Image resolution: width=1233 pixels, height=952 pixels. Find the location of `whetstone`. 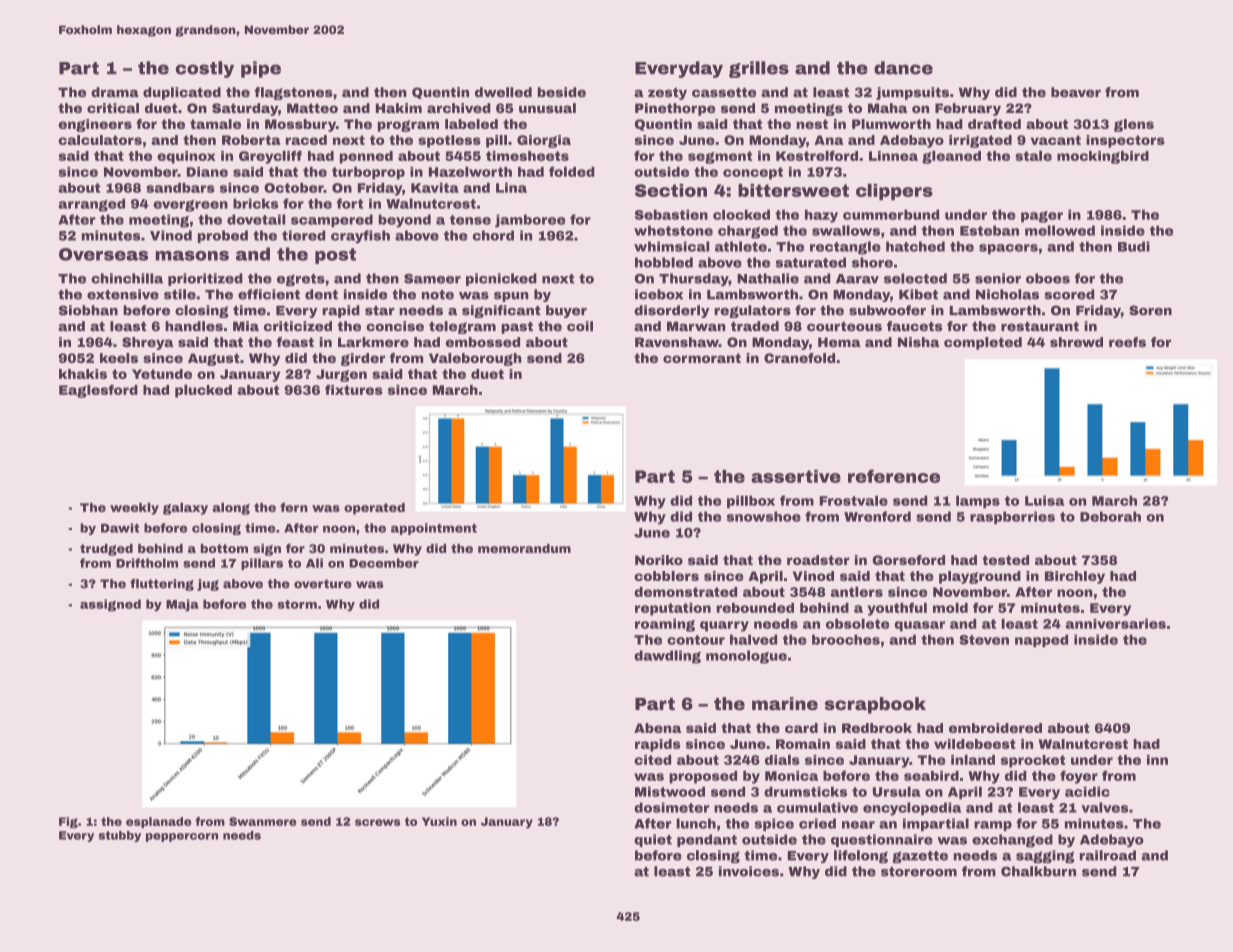

whetstone is located at coordinates (673, 230).
